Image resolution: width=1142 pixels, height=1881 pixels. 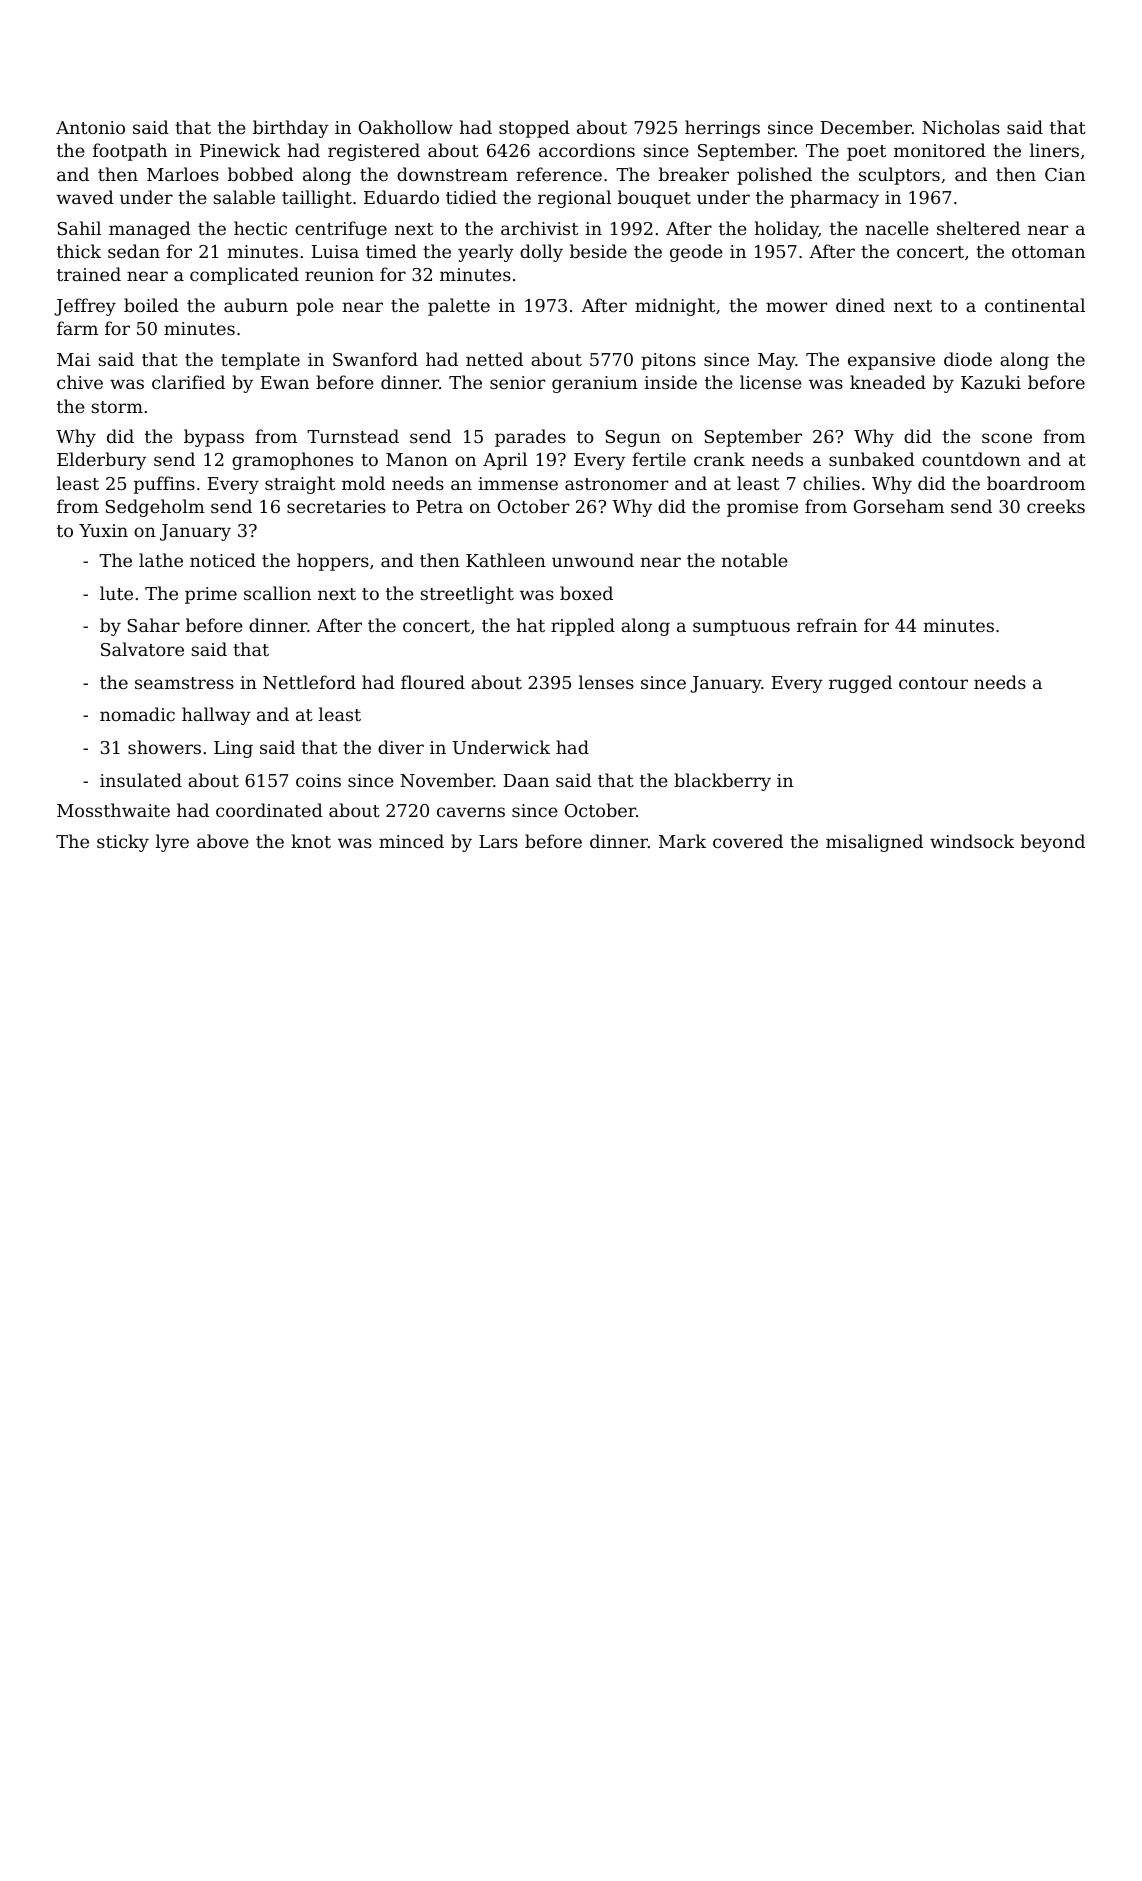 What do you see at coordinates (1056, 506) in the screenshot?
I see `creeks` at bounding box center [1056, 506].
